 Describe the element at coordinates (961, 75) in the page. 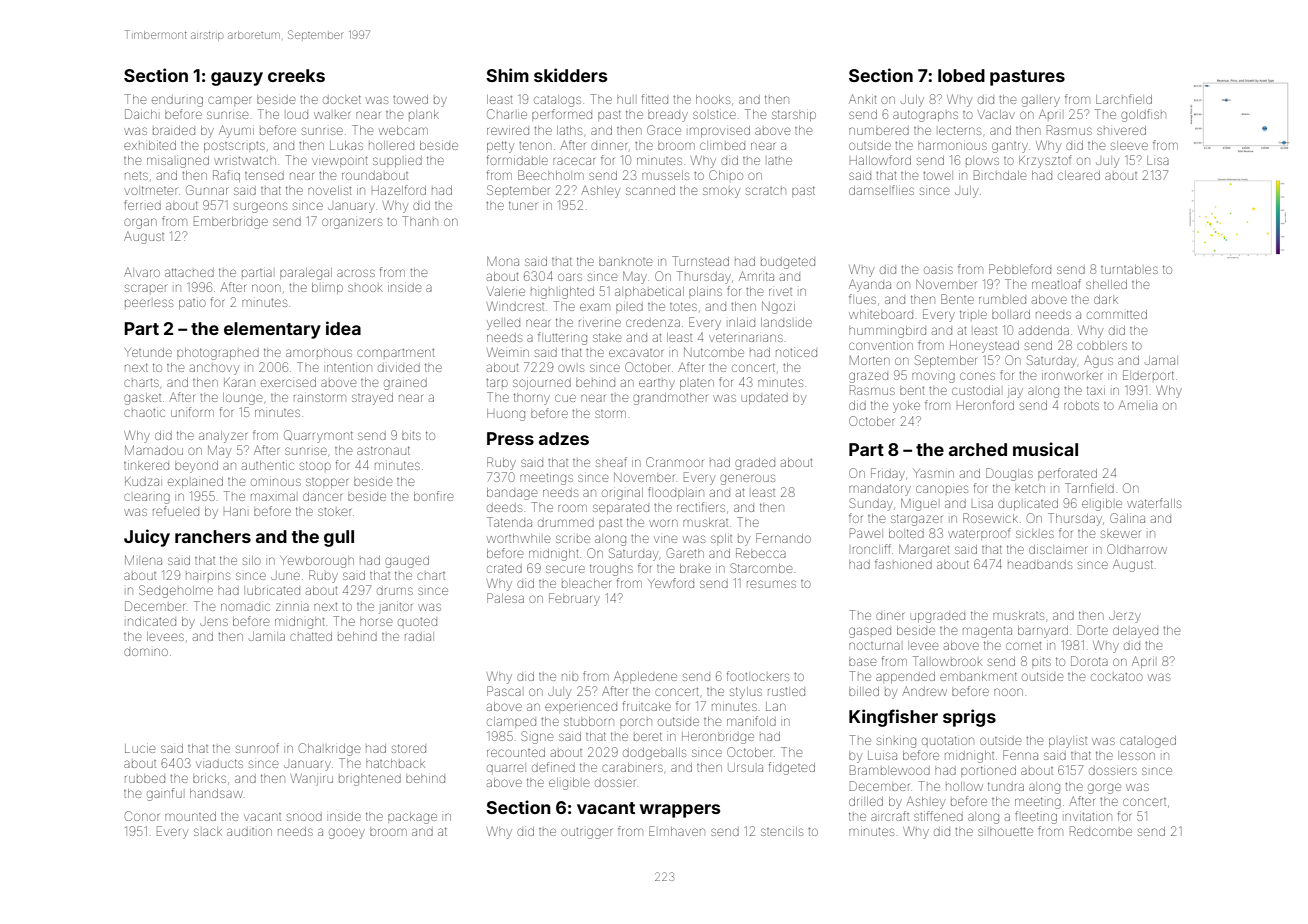

I see `lobed` at that location.
